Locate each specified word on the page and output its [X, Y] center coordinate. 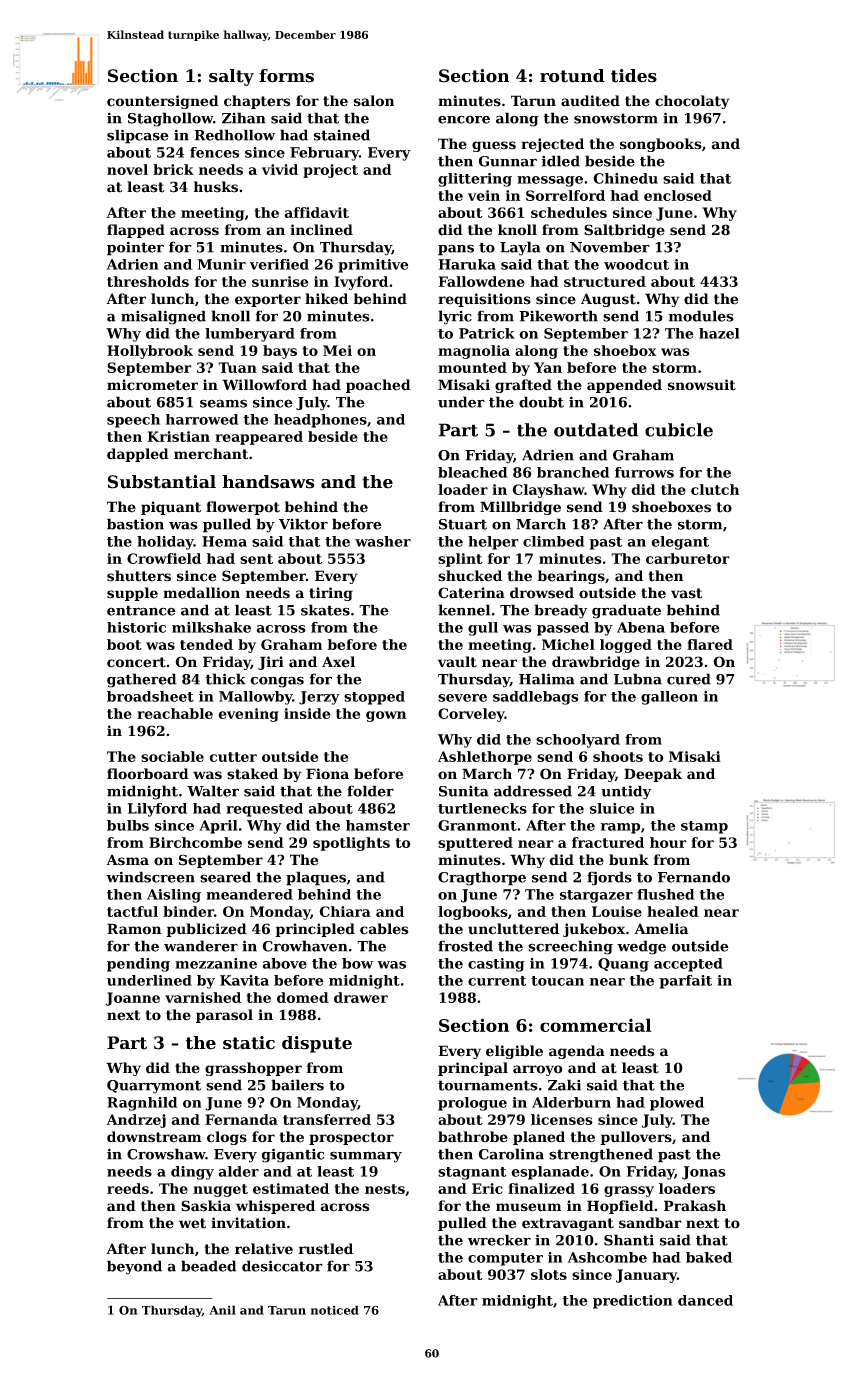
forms [286, 76]
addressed [533, 791]
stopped [374, 698]
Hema [224, 541]
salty [231, 77]
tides [634, 76]
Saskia [206, 1206]
